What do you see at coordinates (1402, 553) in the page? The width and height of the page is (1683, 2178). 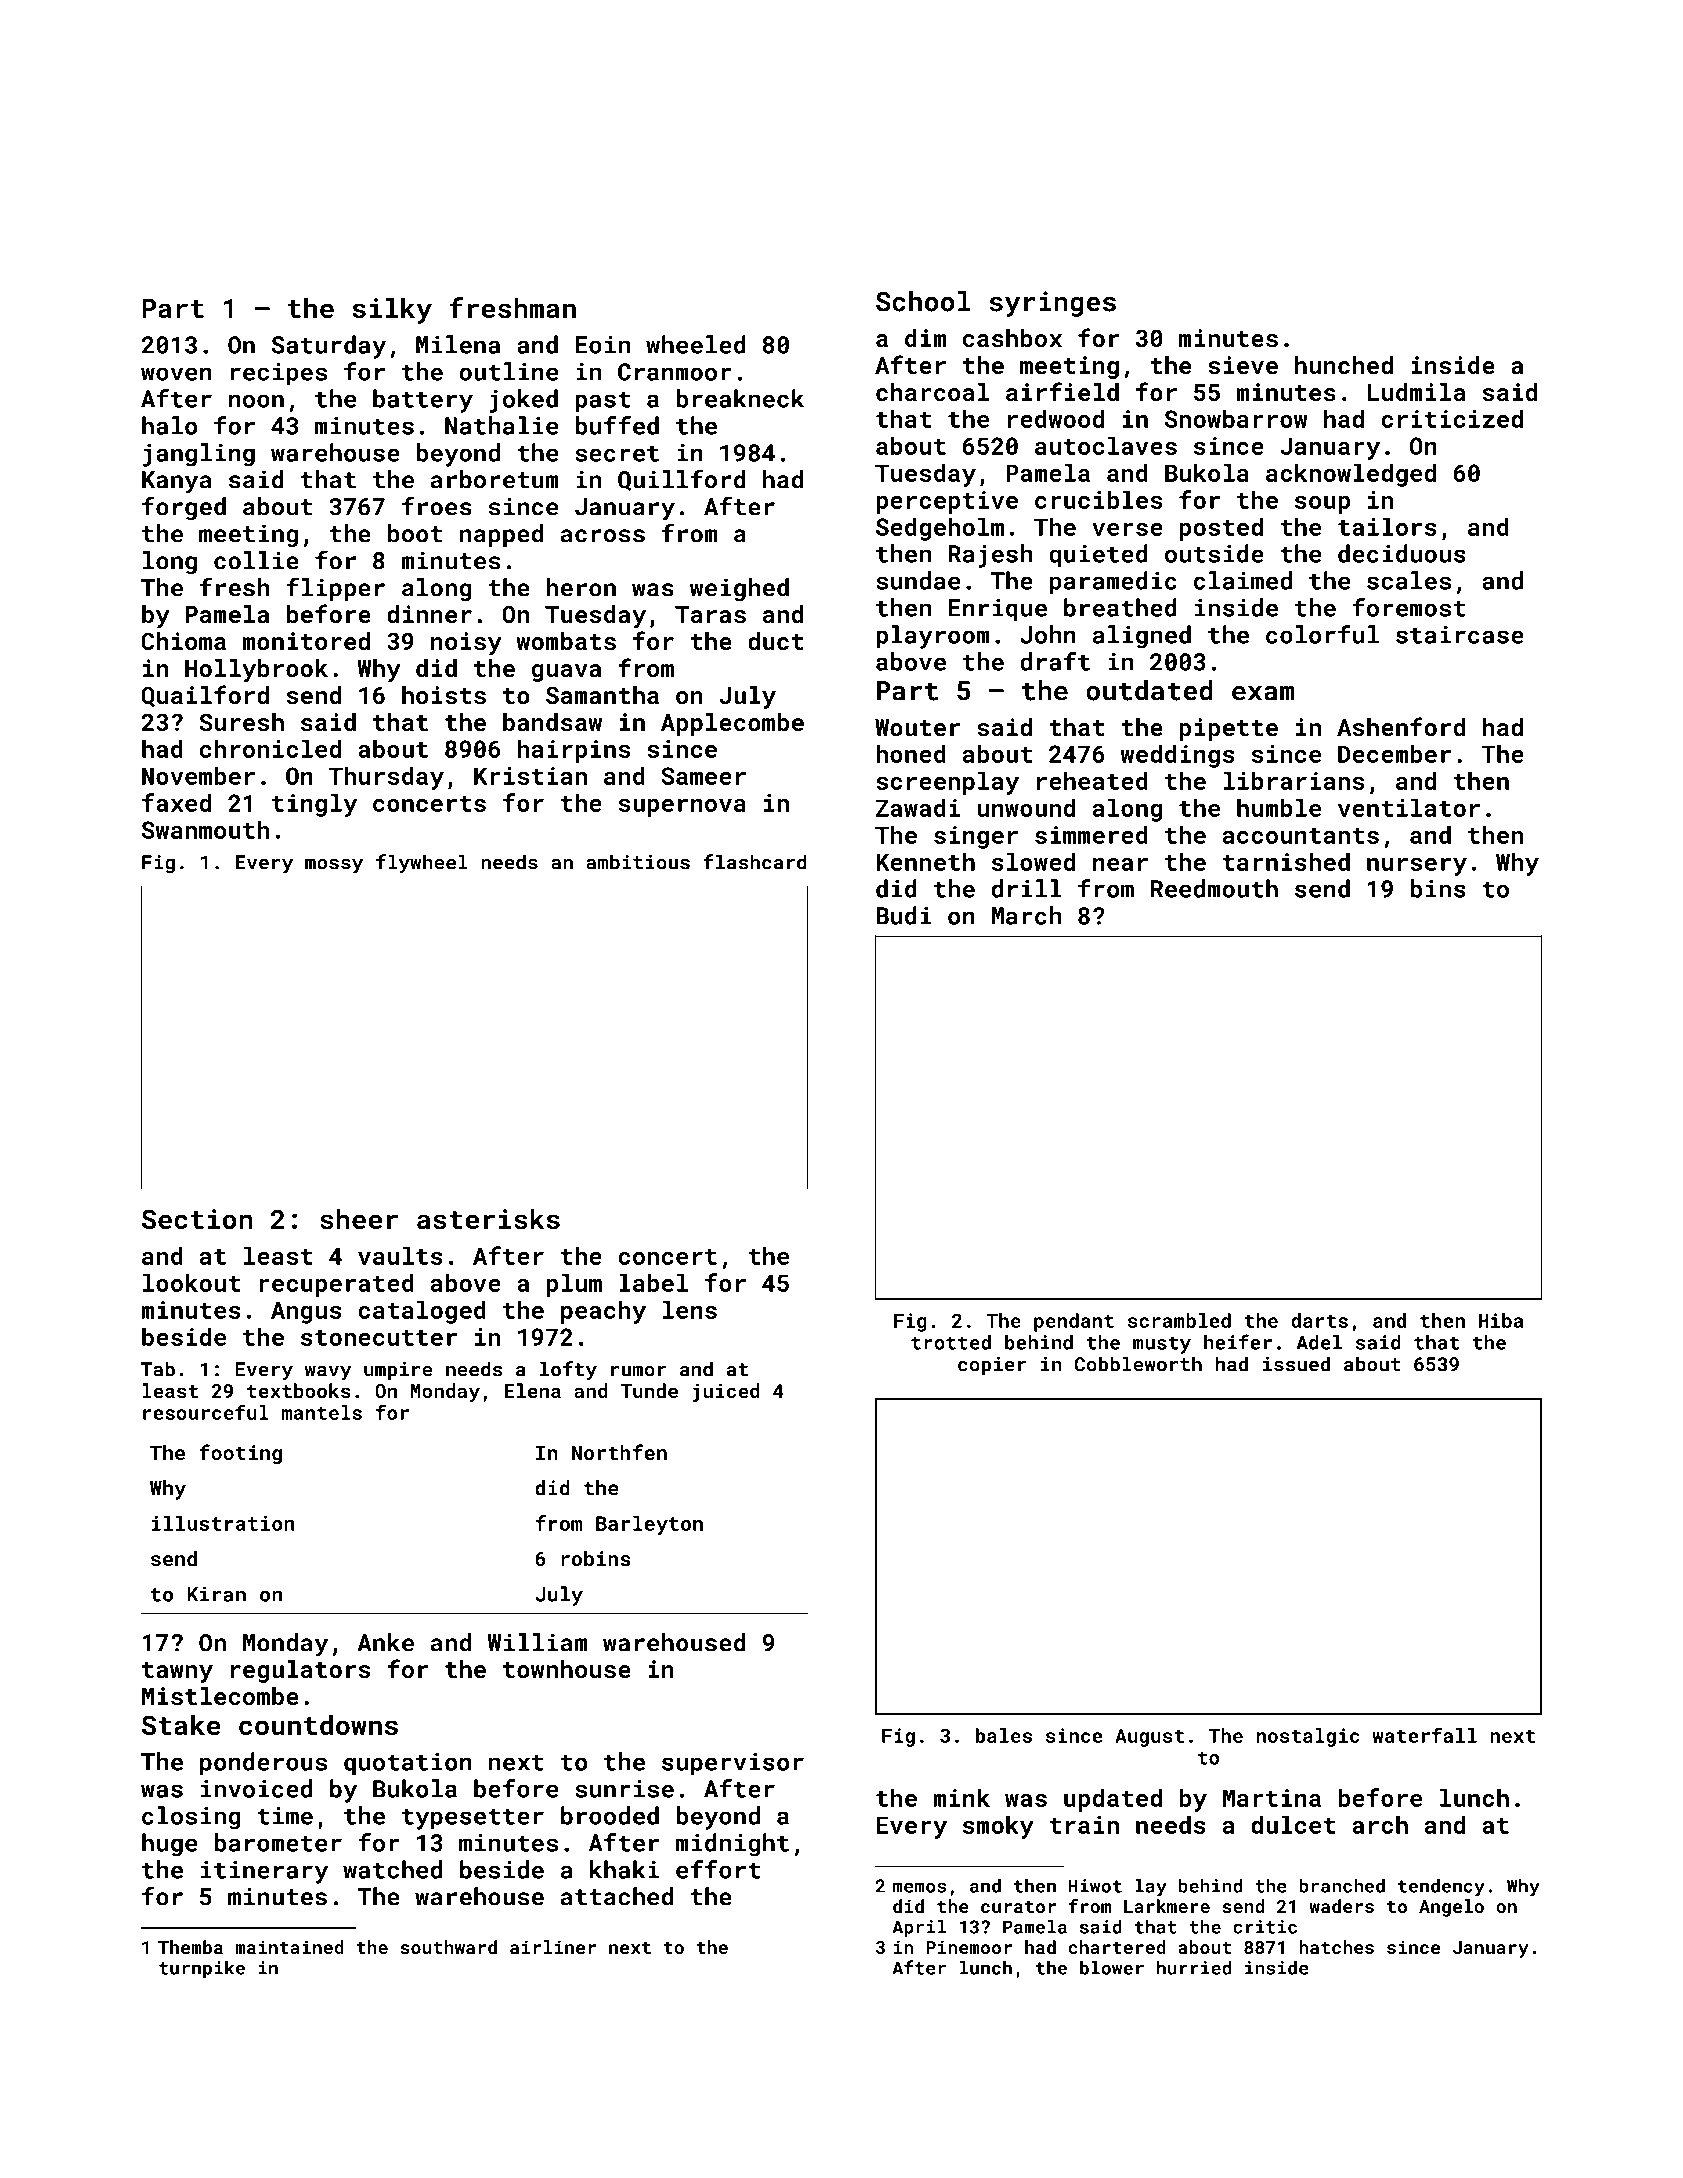 I see `deciduous` at bounding box center [1402, 553].
